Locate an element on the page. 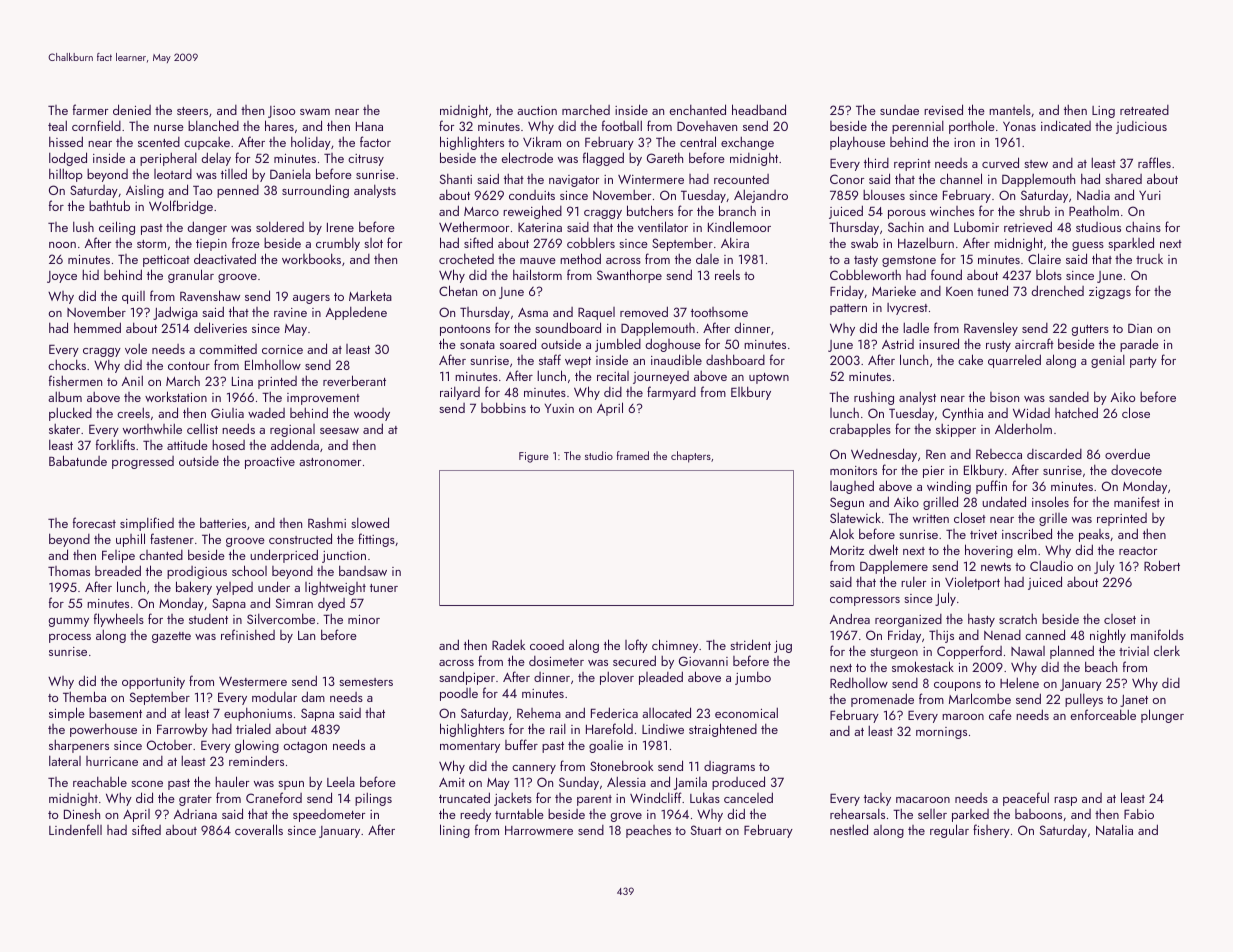 This image has height=952, width=1233. improvement is located at coordinates (323, 399).
